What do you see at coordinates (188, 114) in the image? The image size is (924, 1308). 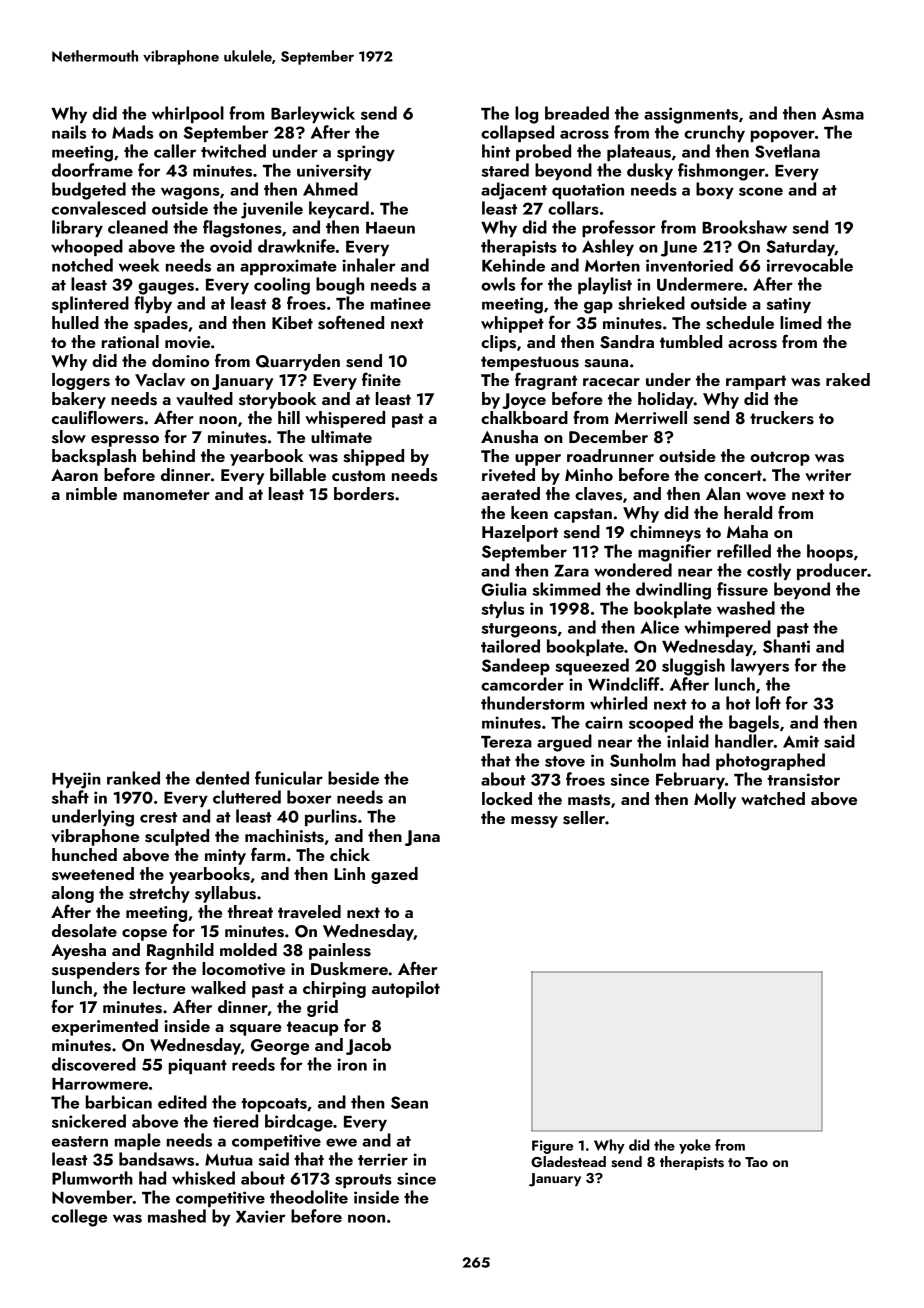 I see `whirlpool` at bounding box center [188, 114].
